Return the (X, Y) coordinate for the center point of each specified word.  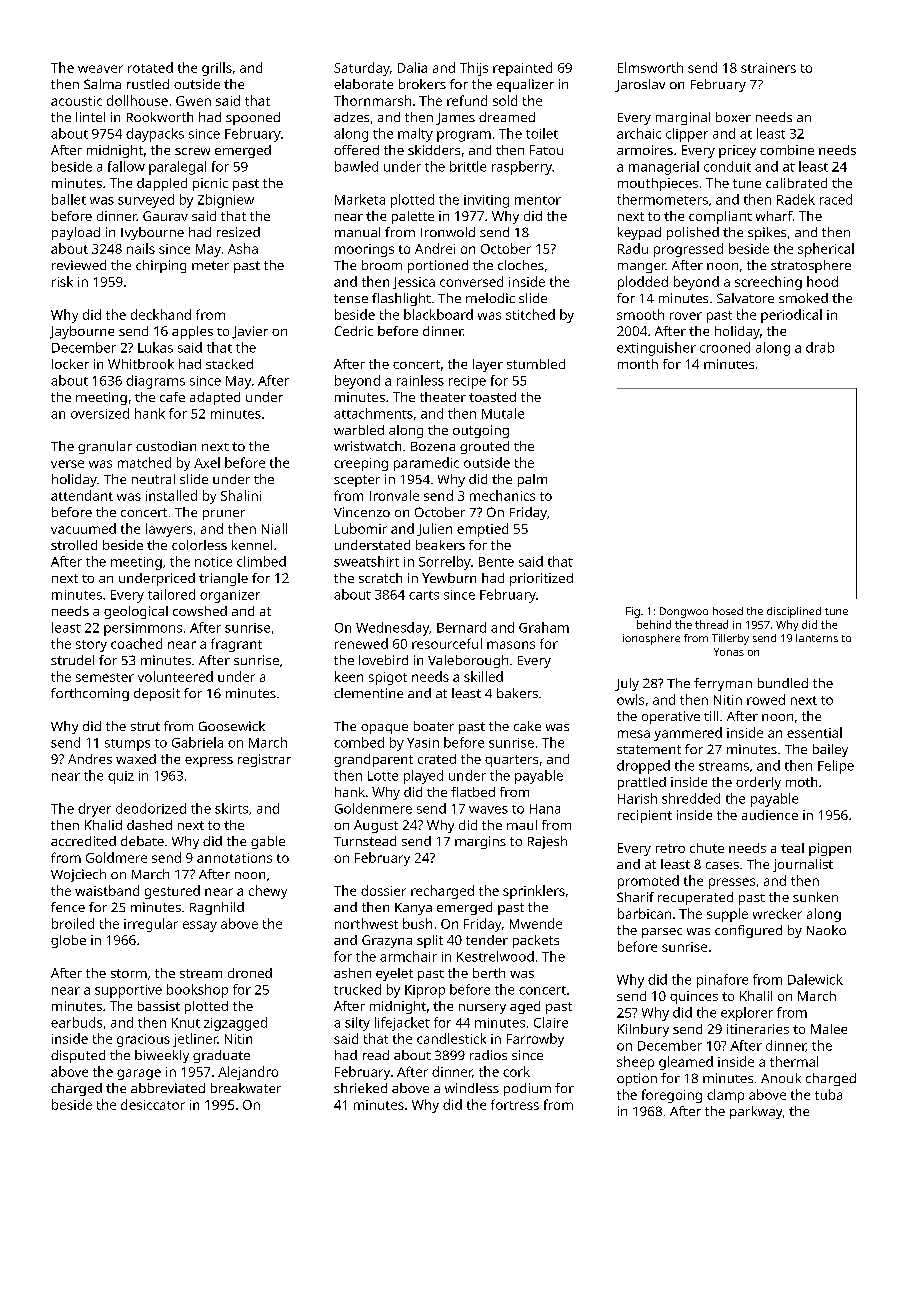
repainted (522, 69)
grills (217, 69)
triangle (223, 579)
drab (820, 347)
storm (129, 973)
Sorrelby (445, 563)
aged (525, 1007)
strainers (768, 68)
